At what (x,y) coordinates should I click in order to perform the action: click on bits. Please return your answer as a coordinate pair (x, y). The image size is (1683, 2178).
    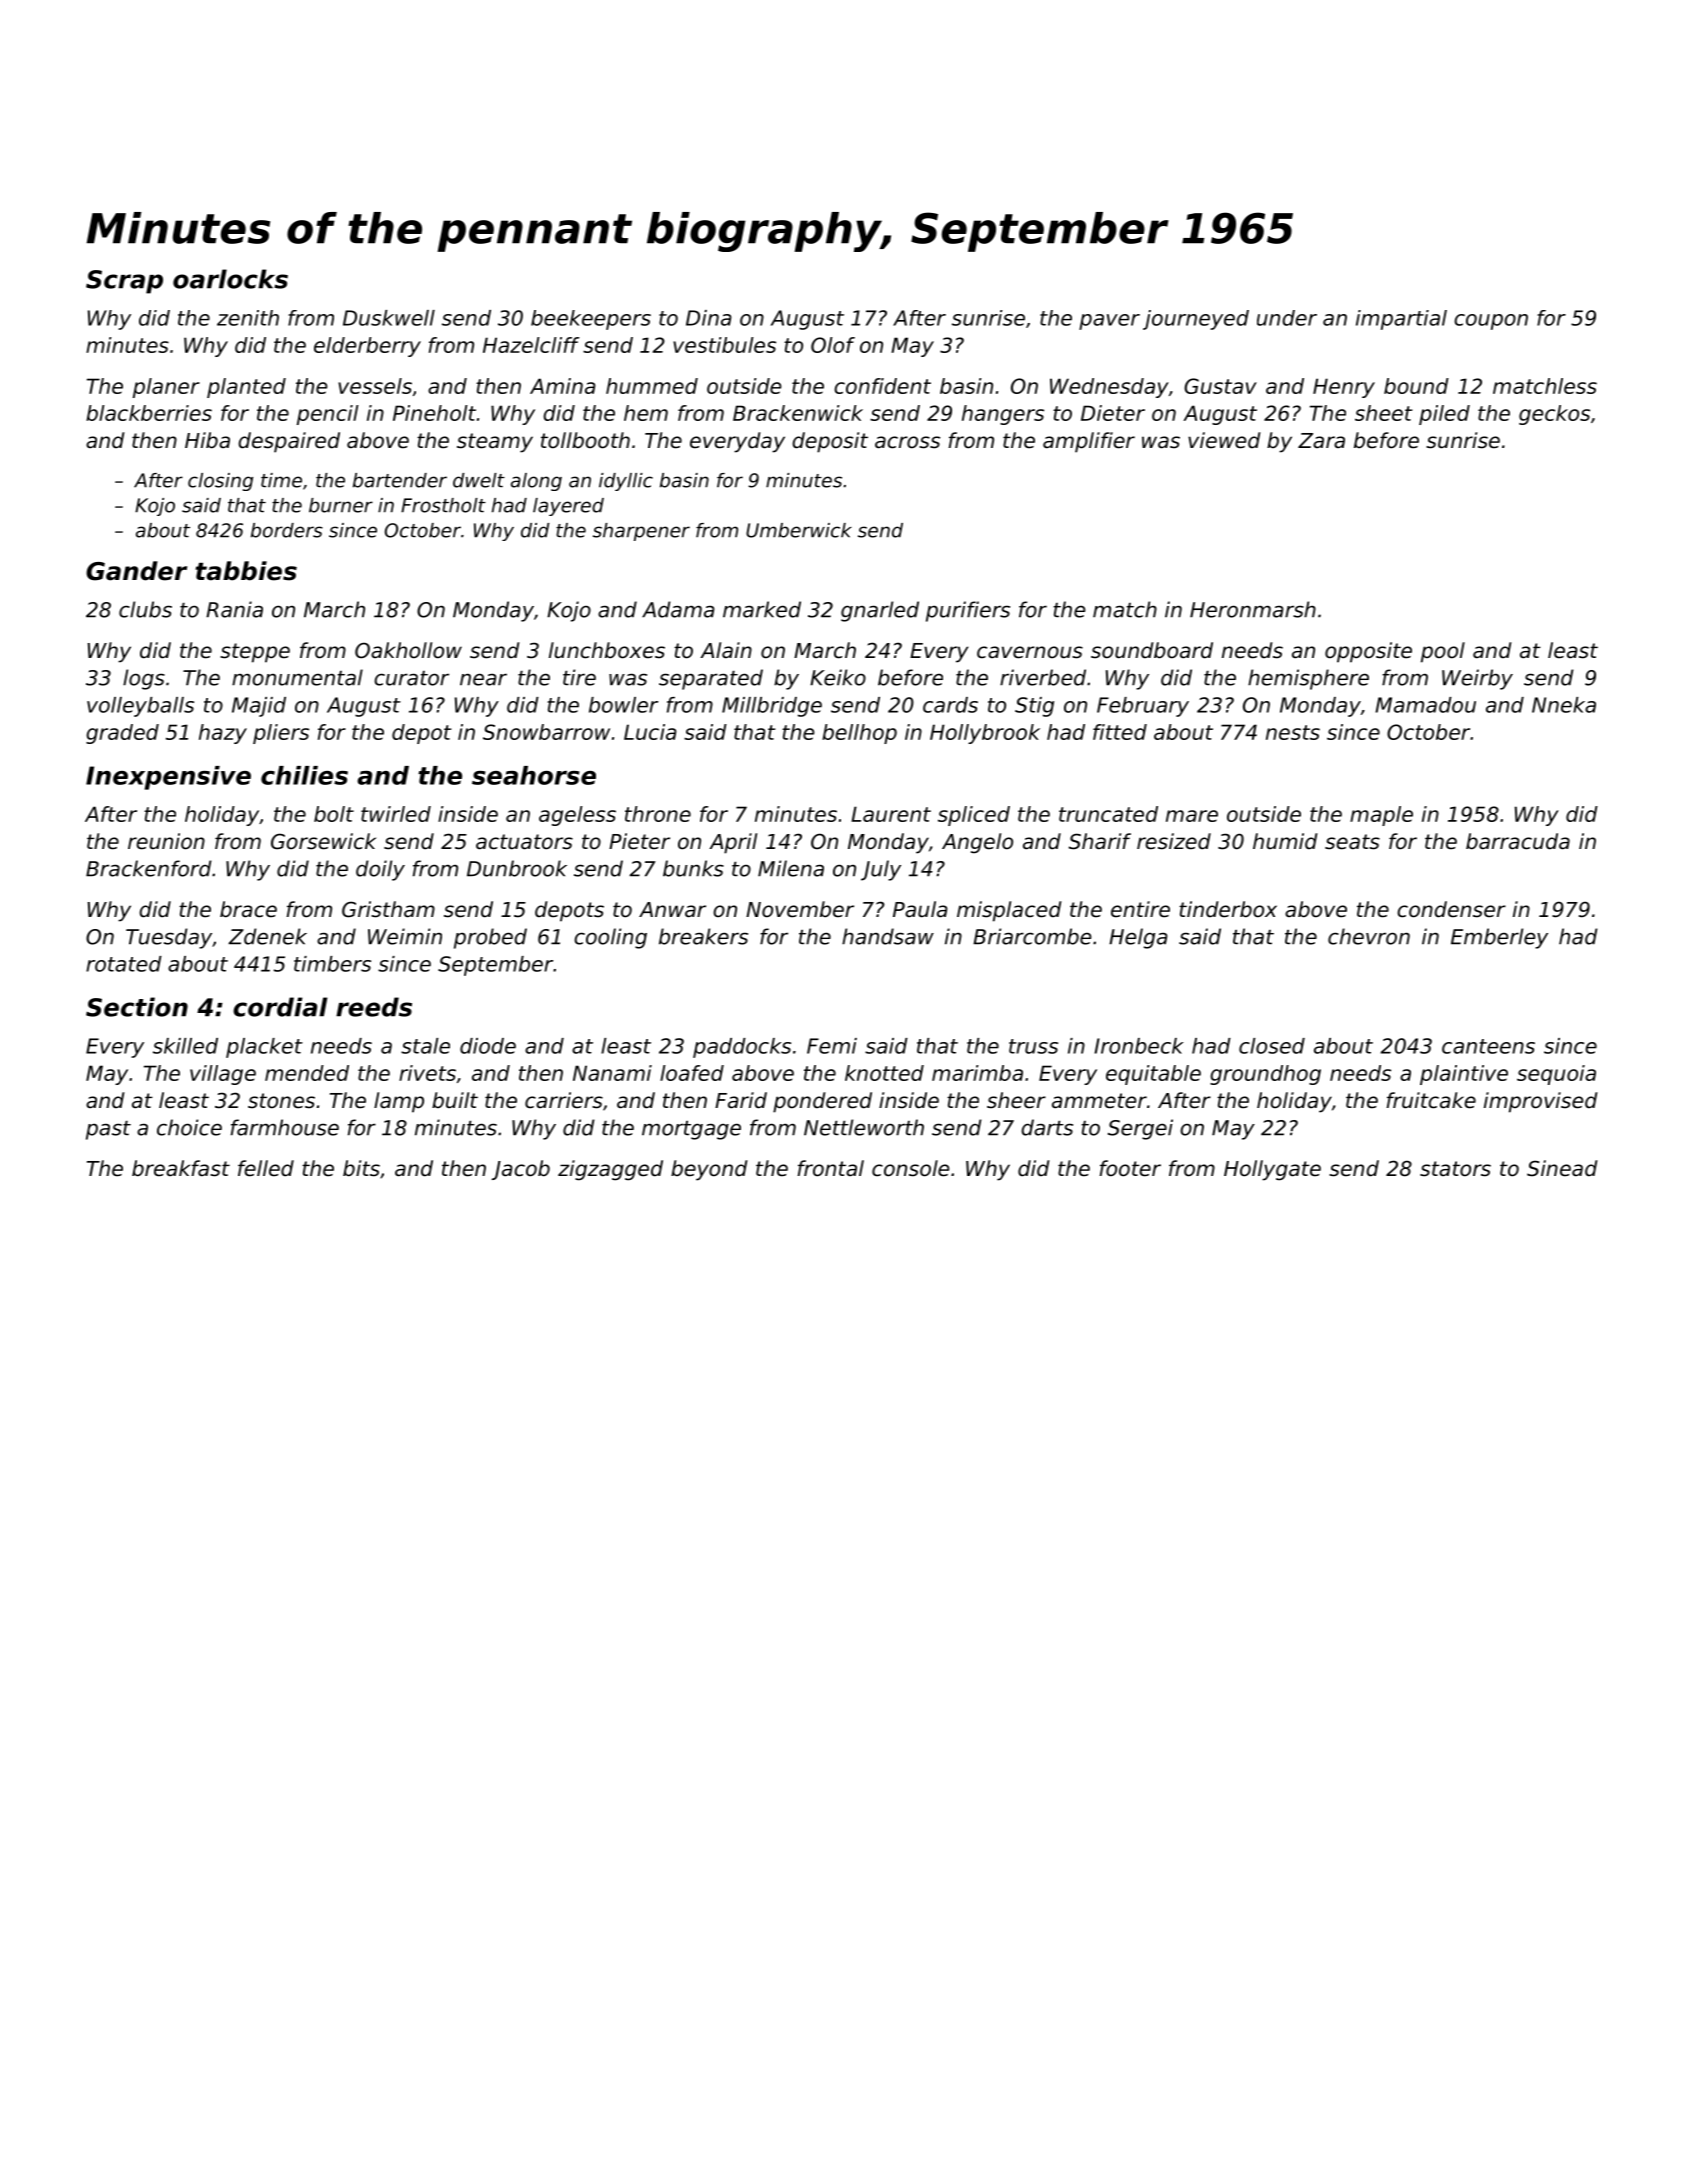
    Looking at the image, I should click on (361, 1168).
